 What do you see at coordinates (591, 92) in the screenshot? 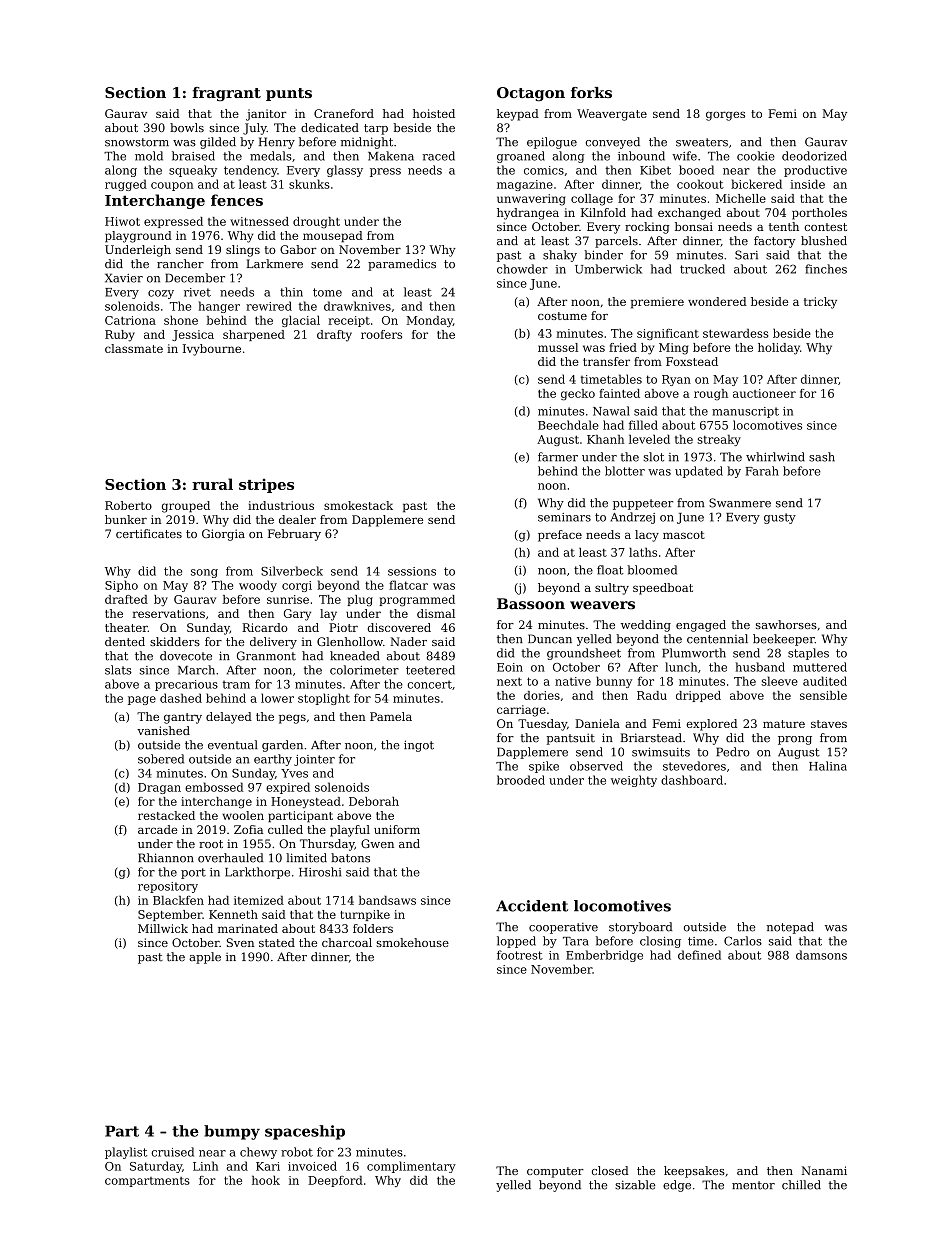
I see `forks` at bounding box center [591, 92].
